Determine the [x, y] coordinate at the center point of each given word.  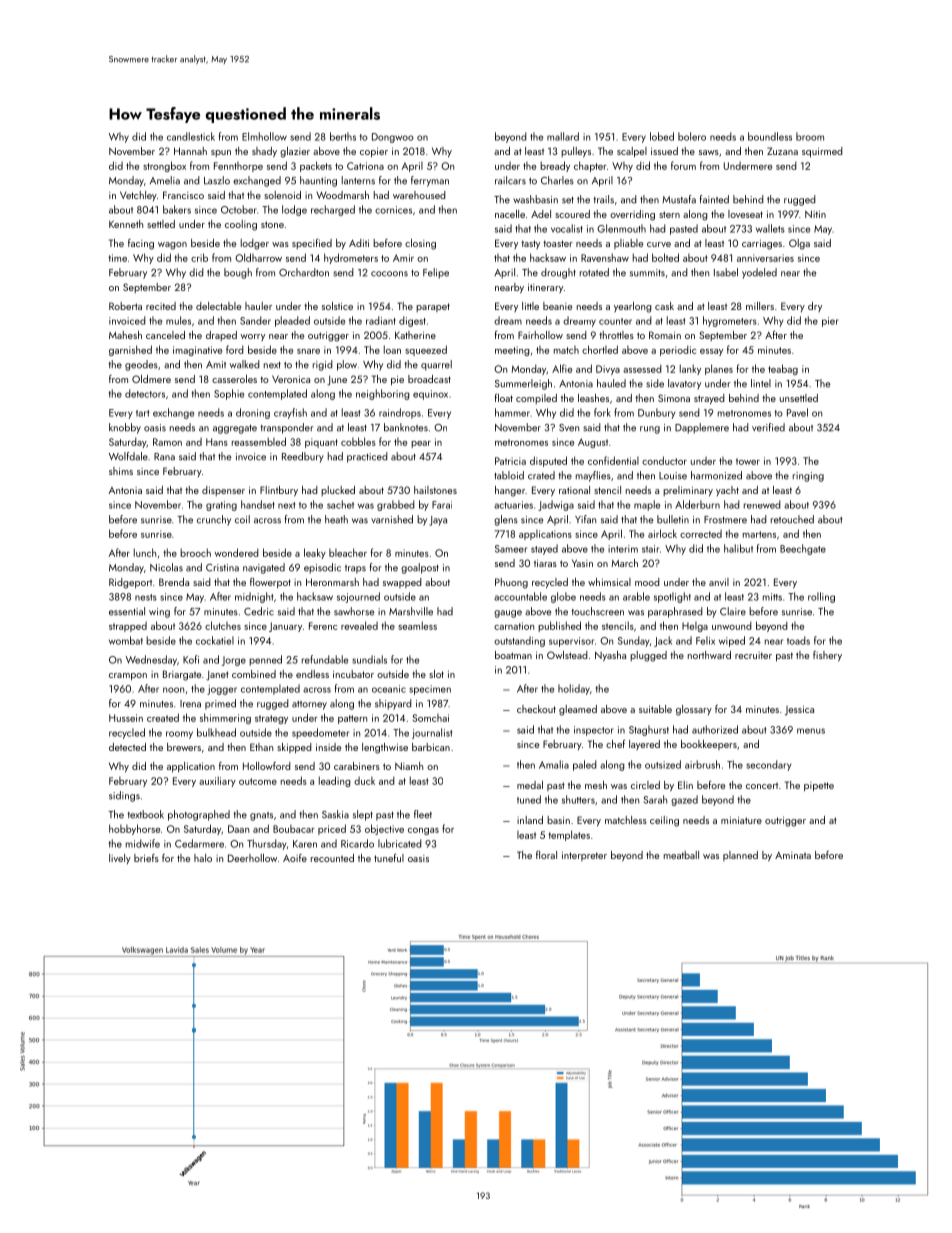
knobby [125, 428]
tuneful [389, 857]
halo [203, 858]
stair [650, 549]
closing [420, 244]
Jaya [438, 521]
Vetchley [138, 196]
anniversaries [765, 258]
